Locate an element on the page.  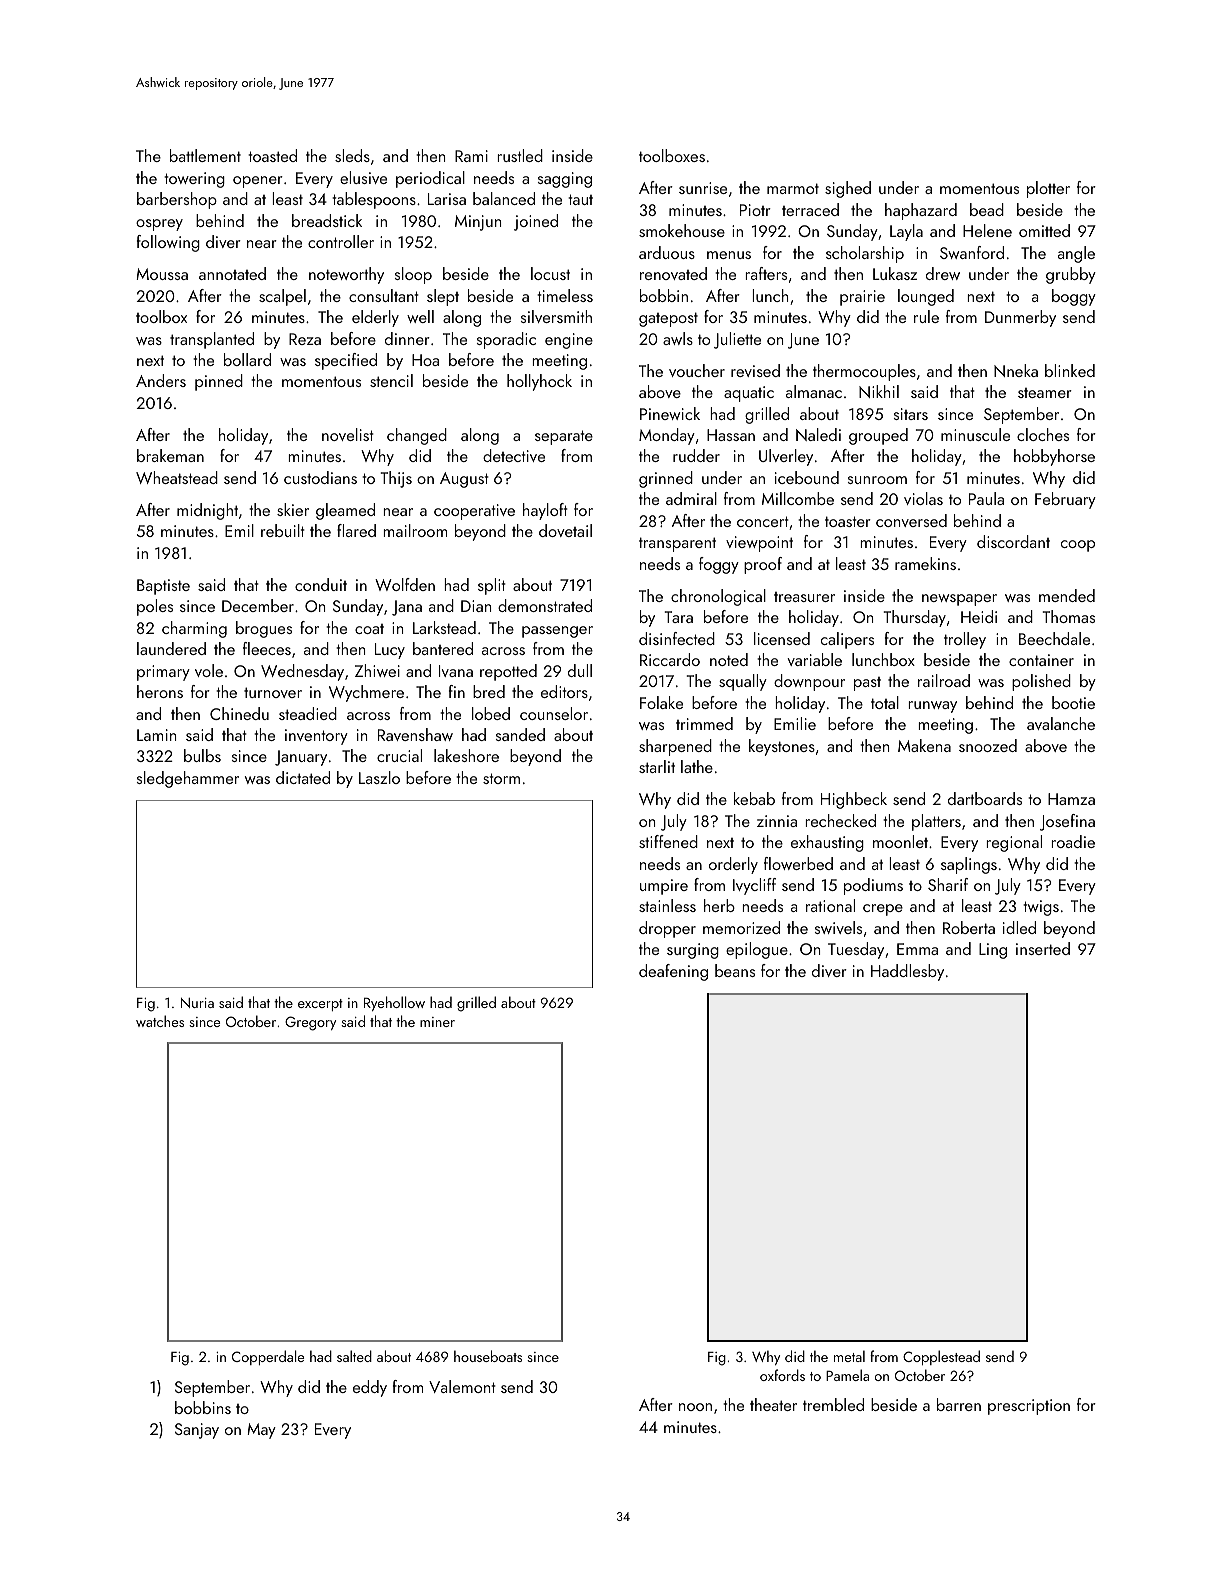
prescription is located at coordinates (1029, 1407).
